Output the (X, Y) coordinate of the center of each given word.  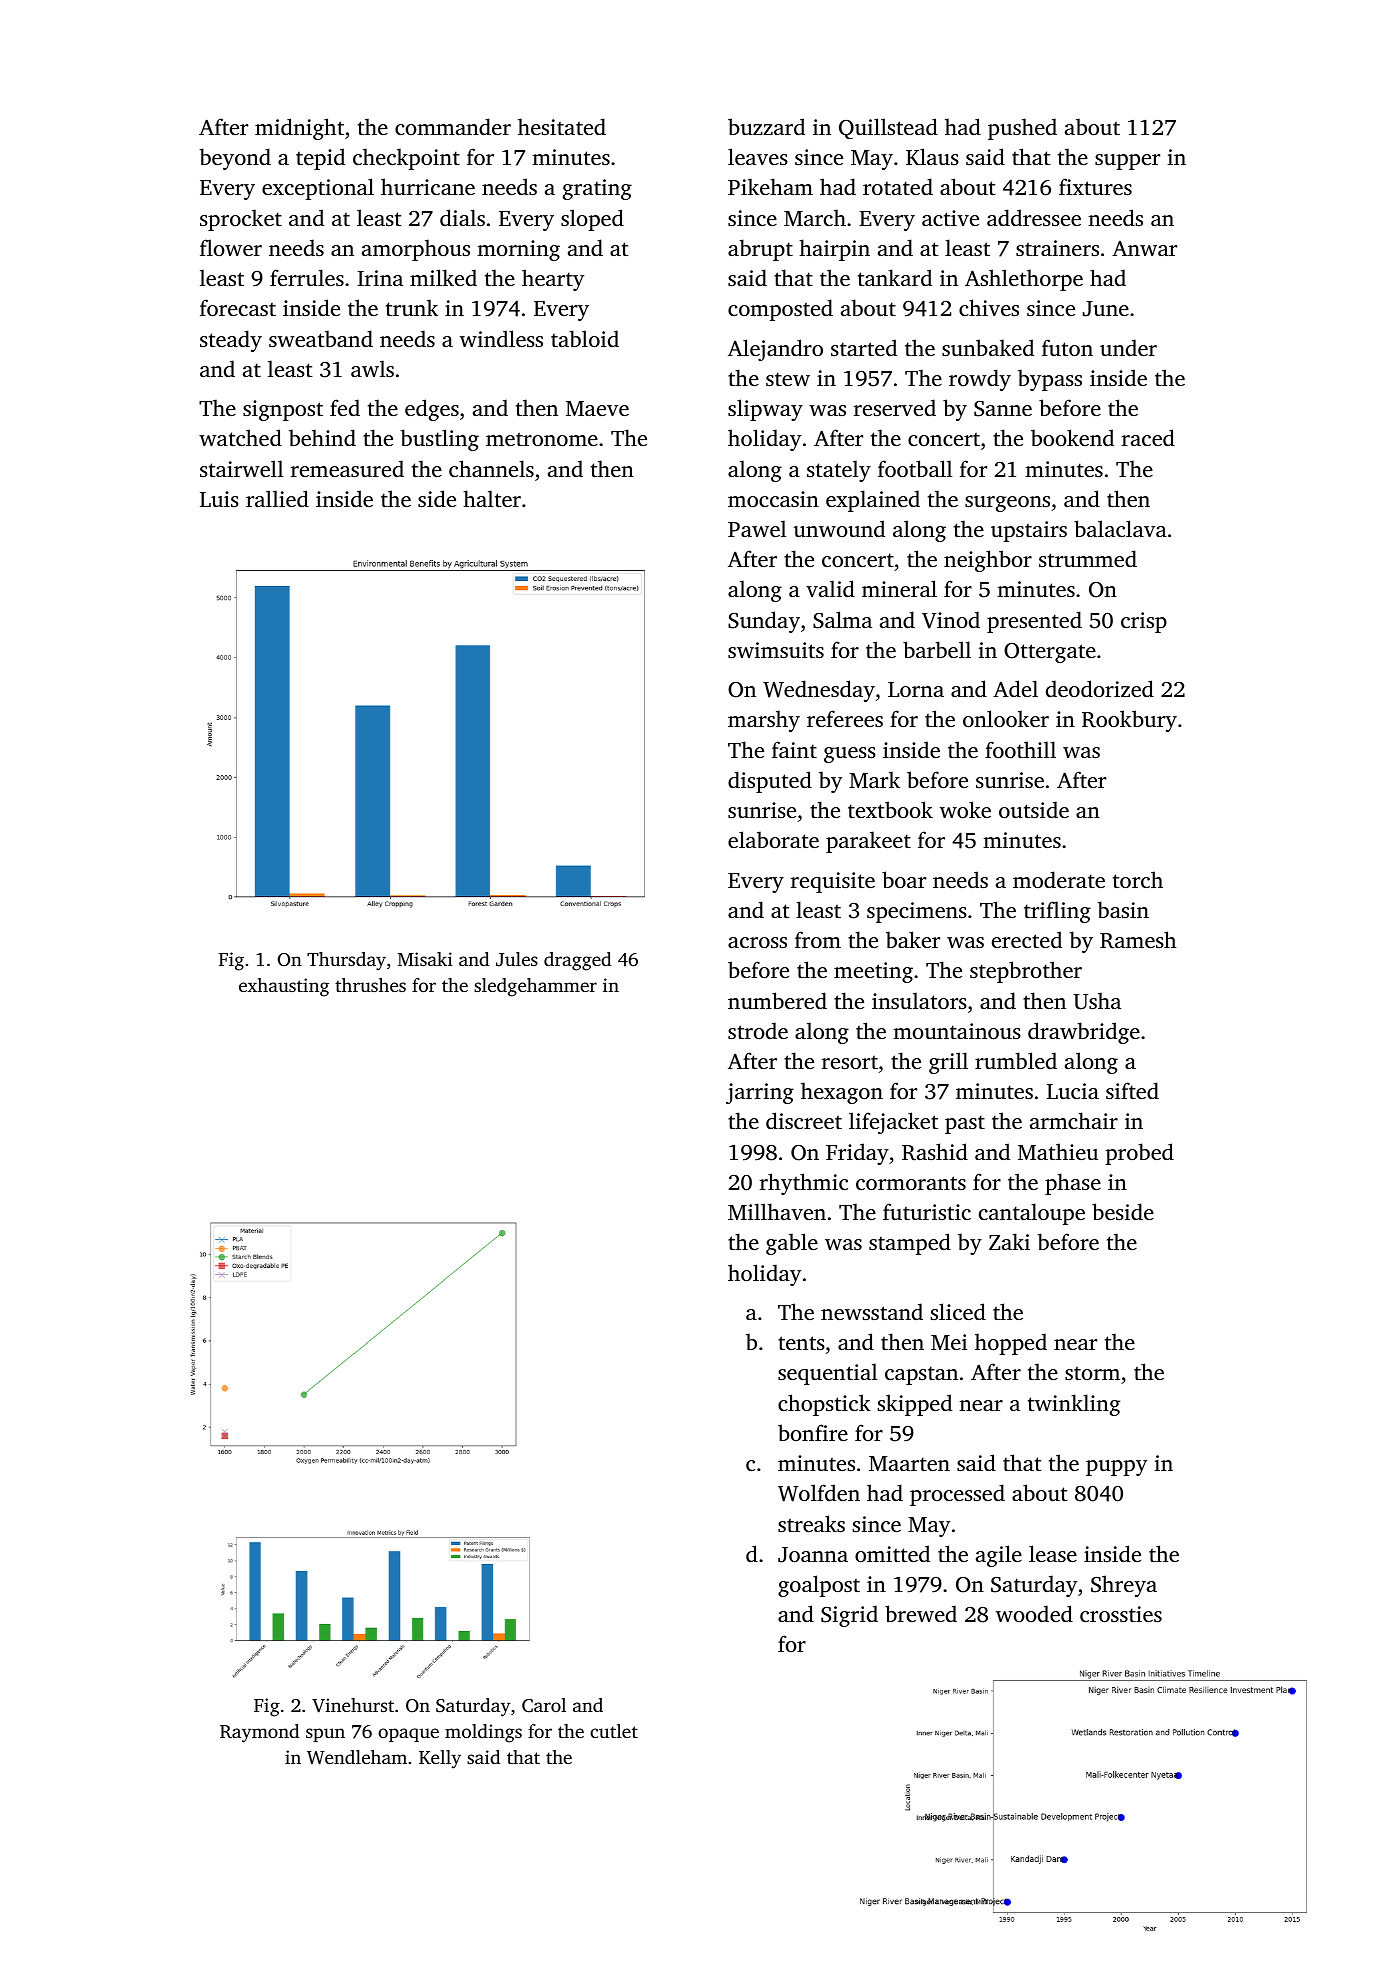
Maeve (597, 408)
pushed (1022, 129)
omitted (892, 1553)
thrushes (370, 985)
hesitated (562, 126)
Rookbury (1129, 721)
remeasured (347, 468)
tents (801, 1343)
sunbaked (988, 347)
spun (325, 1735)
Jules (517, 959)
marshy (764, 721)
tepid (320, 159)
